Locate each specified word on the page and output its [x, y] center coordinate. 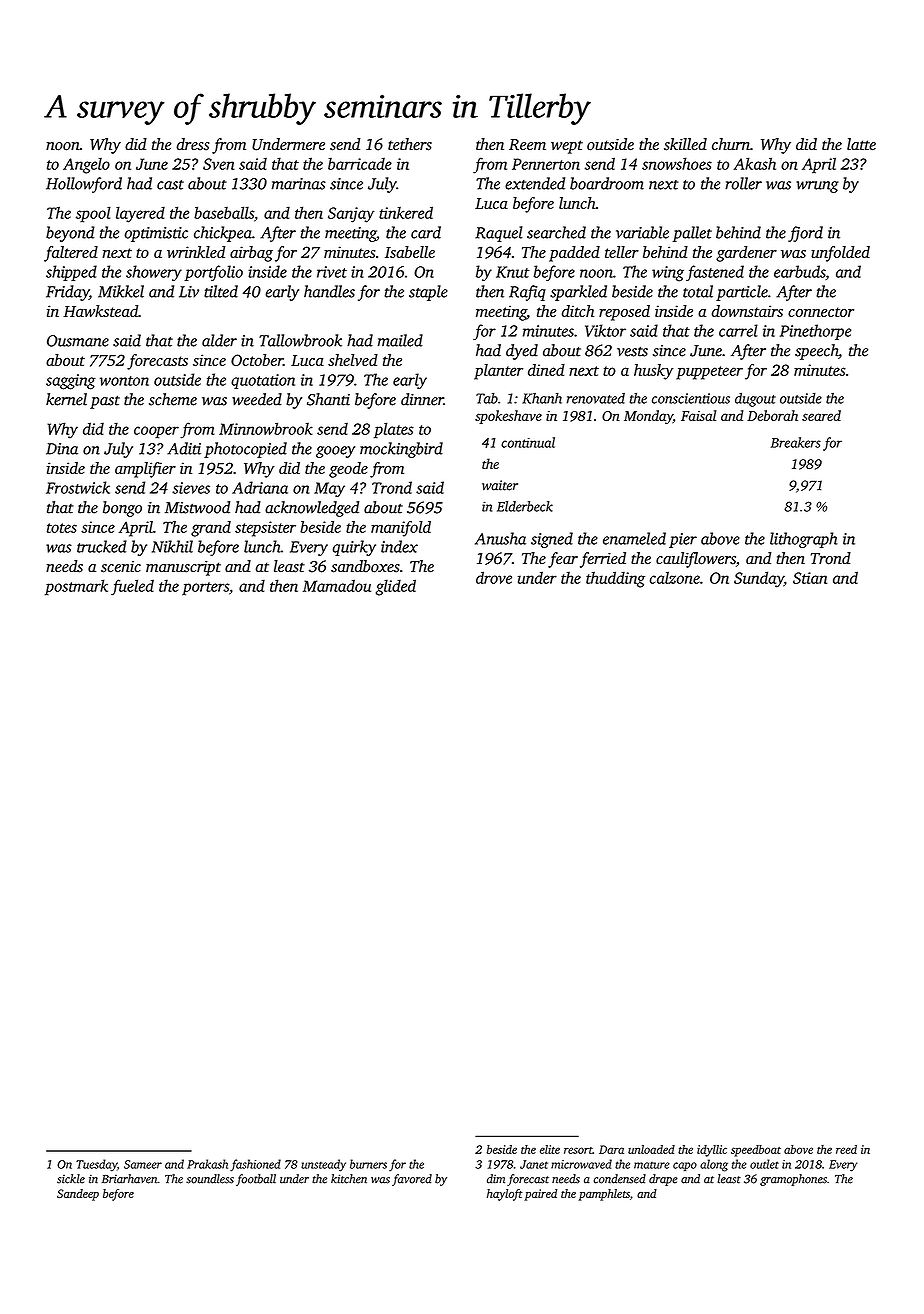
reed [846, 1149]
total [698, 291]
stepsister [265, 529]
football [256, 1180]
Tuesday [96, 1165]
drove [494, 577]
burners [368, 1164]
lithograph [803, 540]
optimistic [156, 234]
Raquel [499, 234]
